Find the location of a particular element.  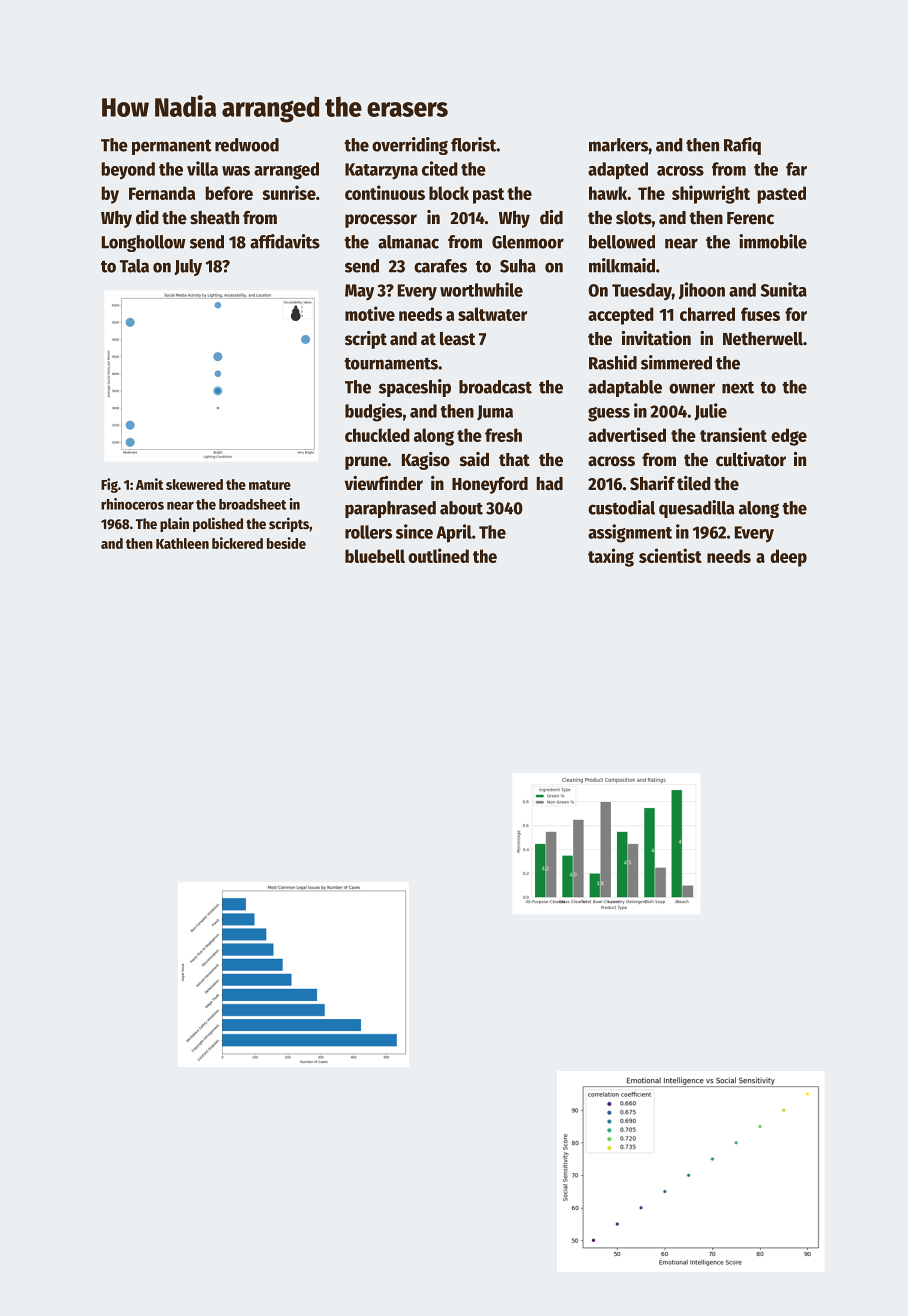

since is located at coordinates (414, 531).
